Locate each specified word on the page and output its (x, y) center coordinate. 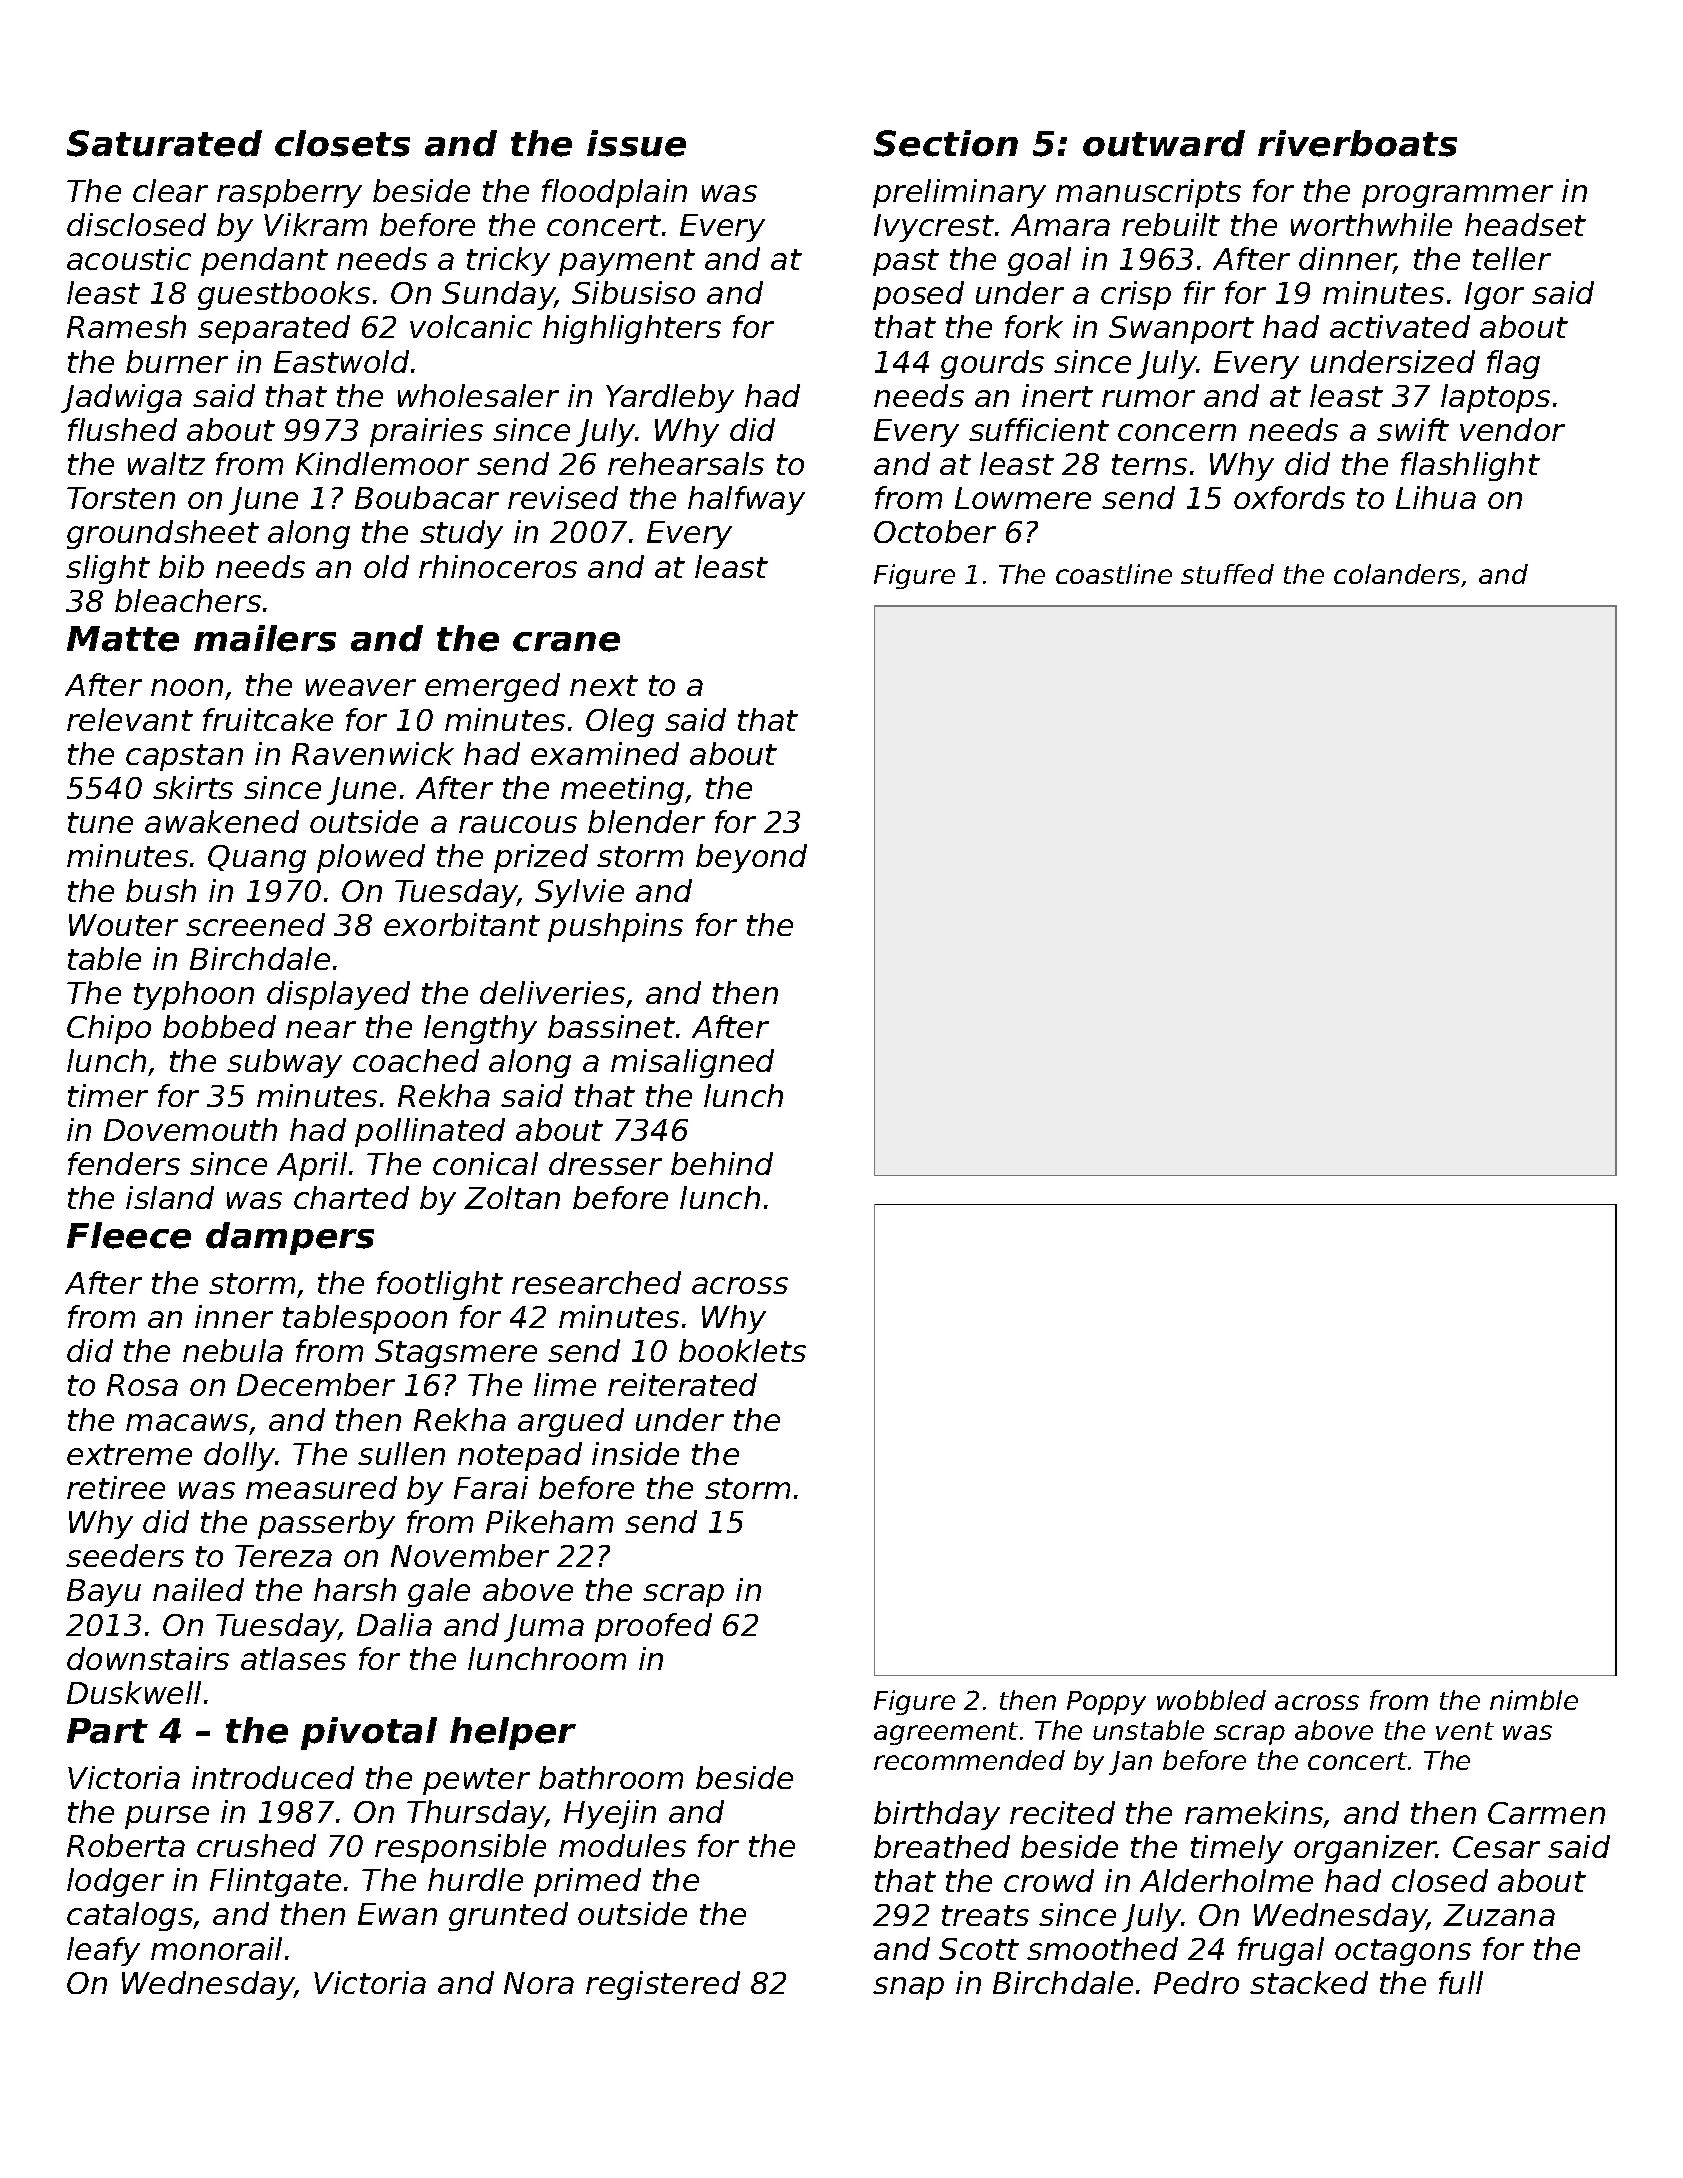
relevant (130, 719)
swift (1413, 429)
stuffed (1227, 574)
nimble (1534, 1700)
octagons (1403, 1952)
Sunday (498, 295)
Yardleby (670, 398)
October (935, 531)
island (170, 1197)
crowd (1049, 1880)
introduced (273, 1777)
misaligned (692, 1063)
